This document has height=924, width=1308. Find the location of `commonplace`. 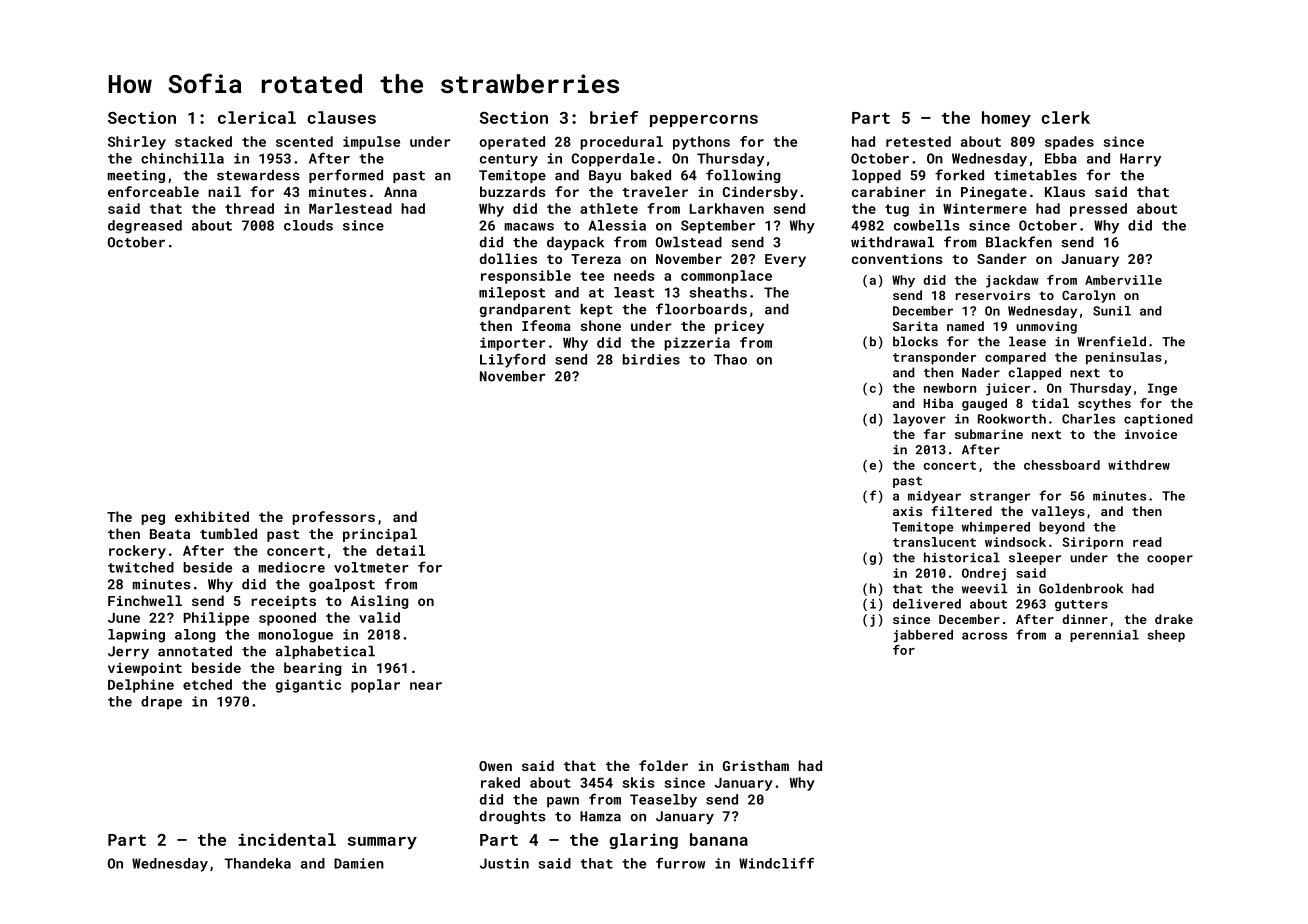

commonplace is located at coordinates (726, 277).
